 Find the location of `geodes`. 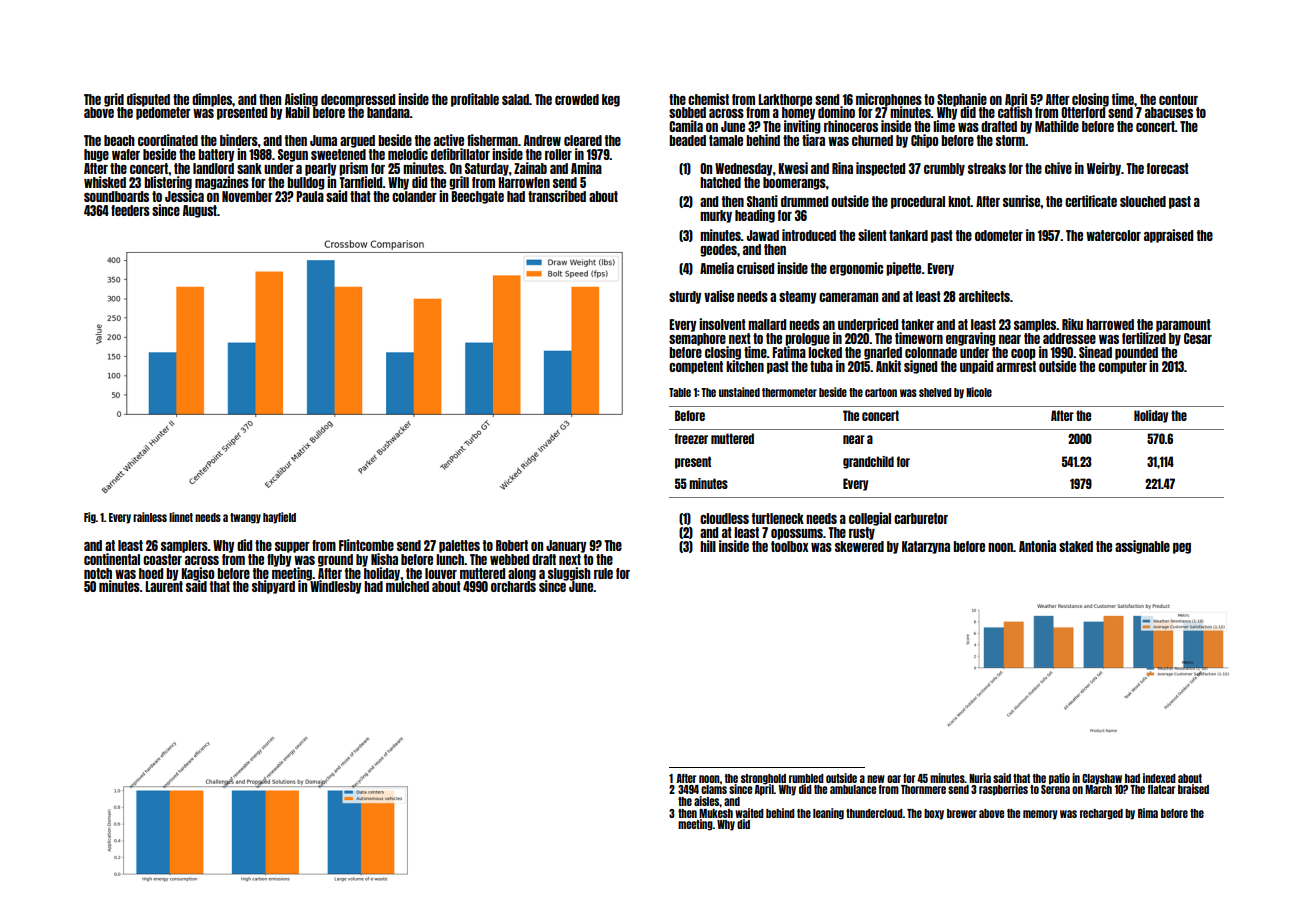

geodes is located at coordinates (718, 250).
